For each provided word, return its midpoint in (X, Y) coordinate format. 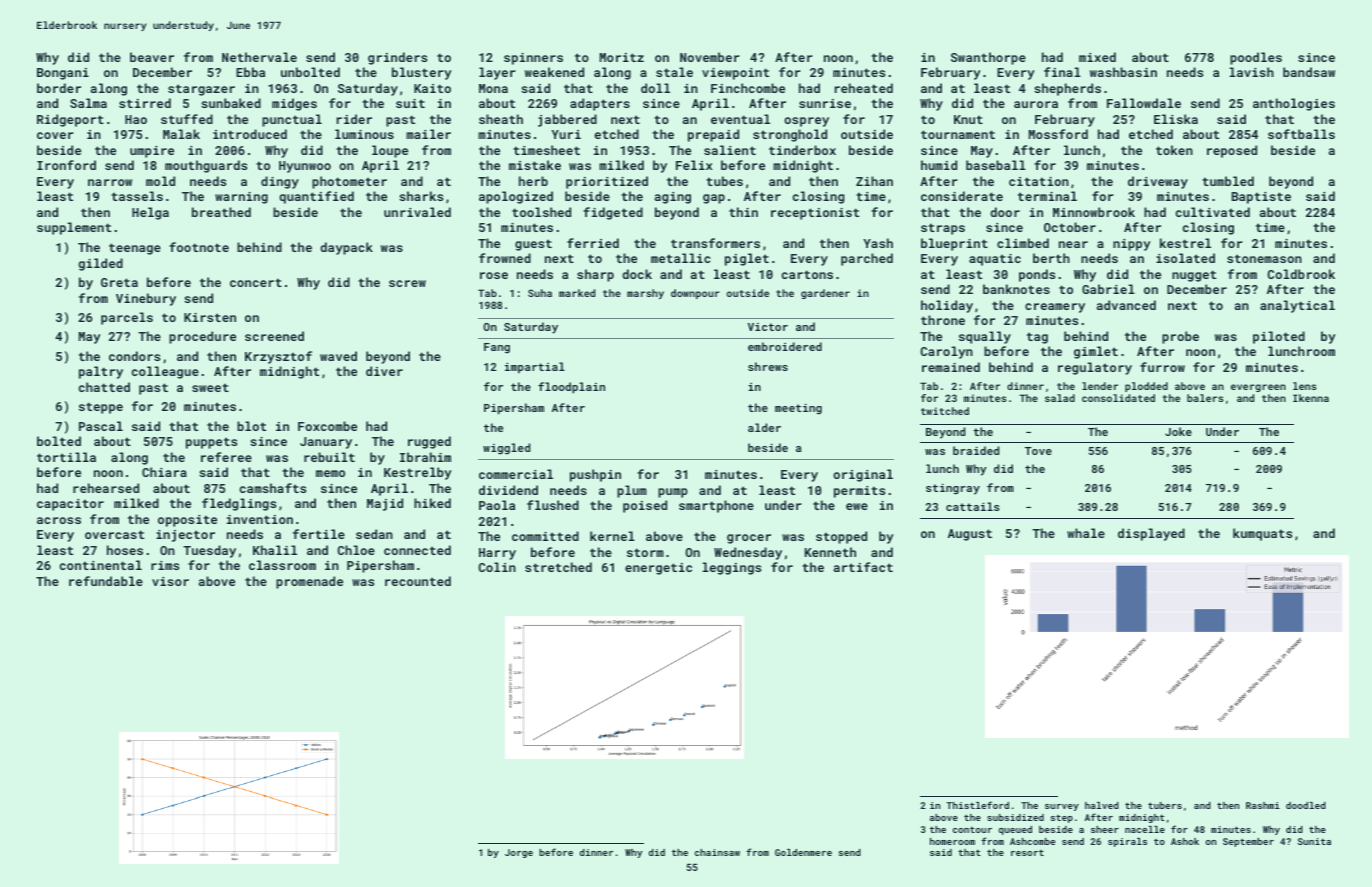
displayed (1151, 534)
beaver (152, 57)
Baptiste (1261, 198)
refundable (106, 581)
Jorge (519, 853)
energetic (658, 569)
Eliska (1176, 119)
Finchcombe (748, 88)
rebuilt (329, 457)
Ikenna (1311, 398)
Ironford (66, 165)
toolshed (541, 212)
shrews (768, 366)
